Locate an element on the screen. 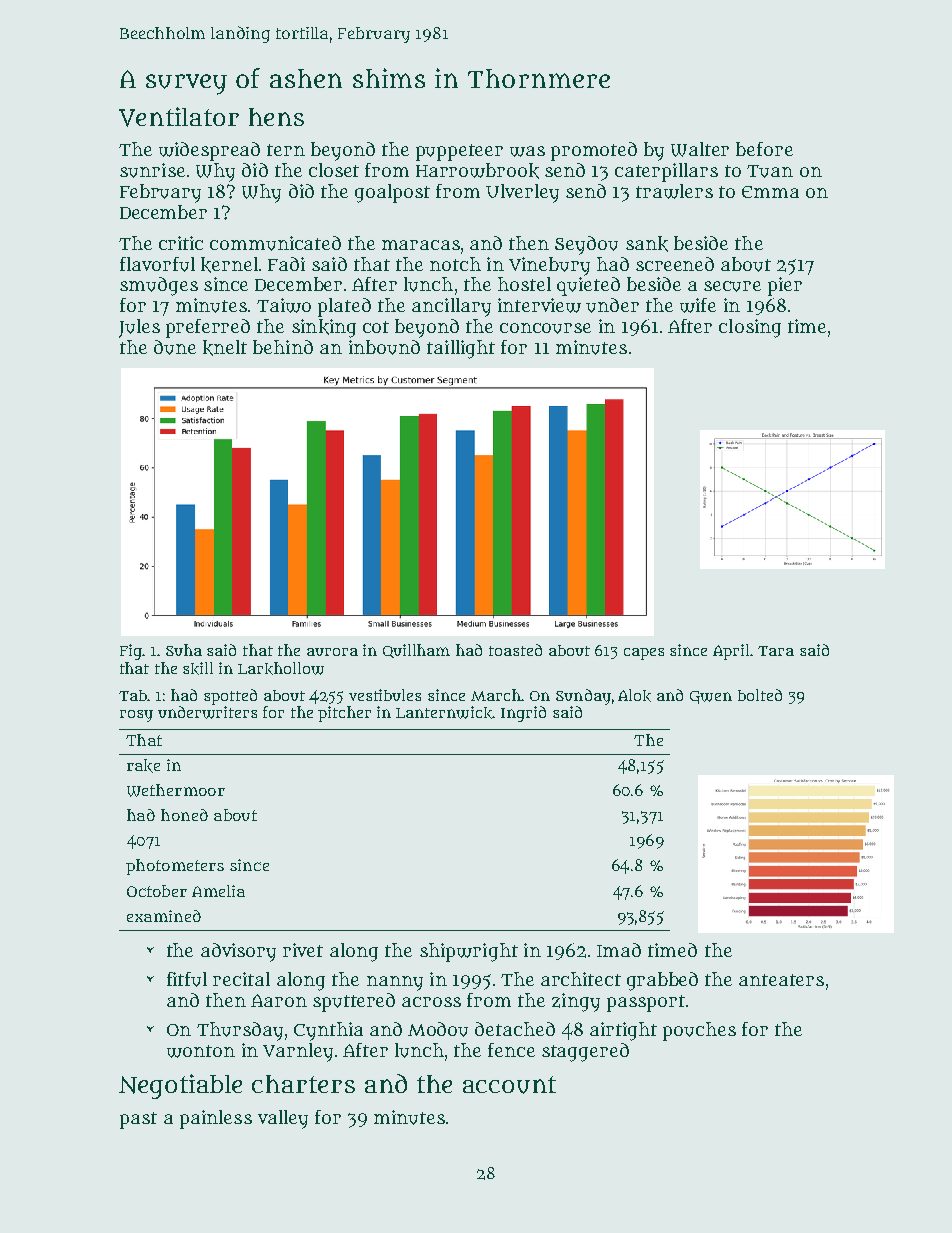 The width and height of the screenshot is (952, 1233). toasted is located at coordinates (515, 650).
